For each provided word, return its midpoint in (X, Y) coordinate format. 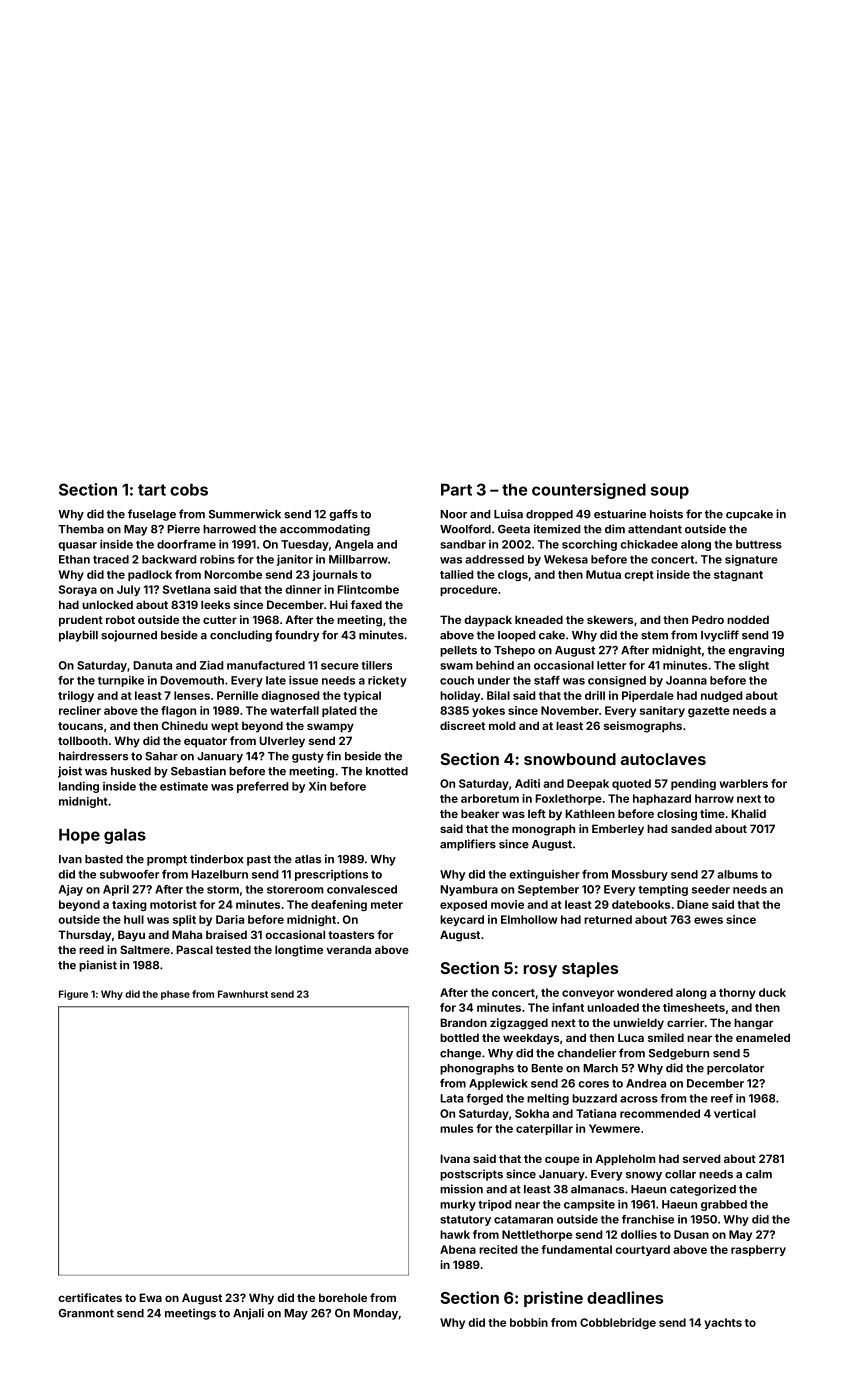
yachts (723, 1323)
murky (458, 1205)
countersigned (589, 491)
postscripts (471, 1175)
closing (677, 815)
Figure (73, 995)
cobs (189, 489)
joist (70, 772)
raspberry (758, 1250)
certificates (90, 1297)
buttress (759, 544)
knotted (387, 771)
